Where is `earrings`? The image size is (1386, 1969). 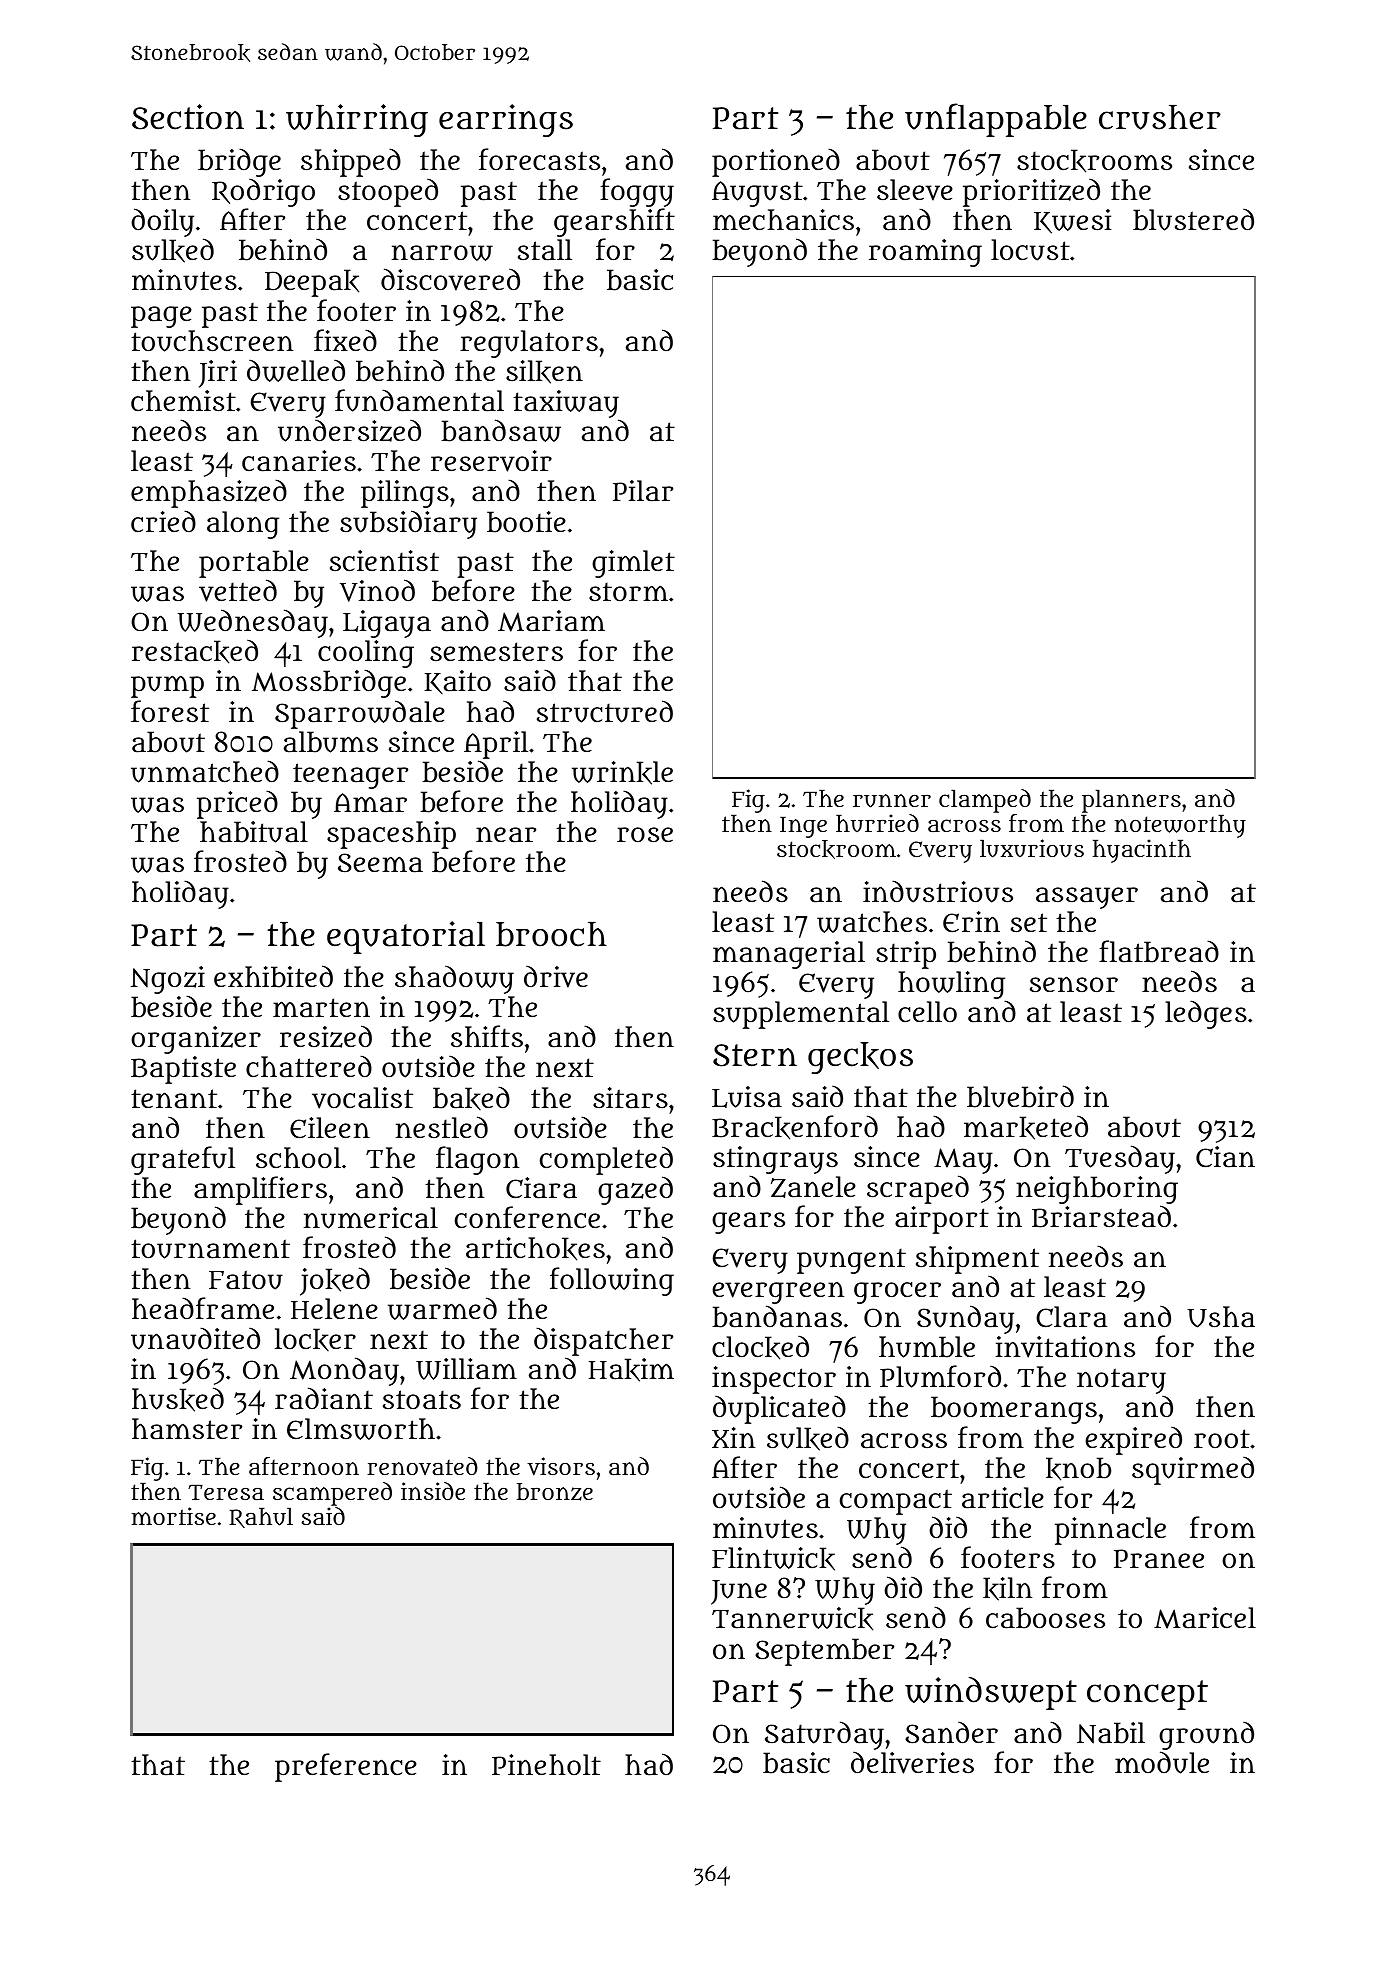
earrings is located at coordinates (506, 120).
